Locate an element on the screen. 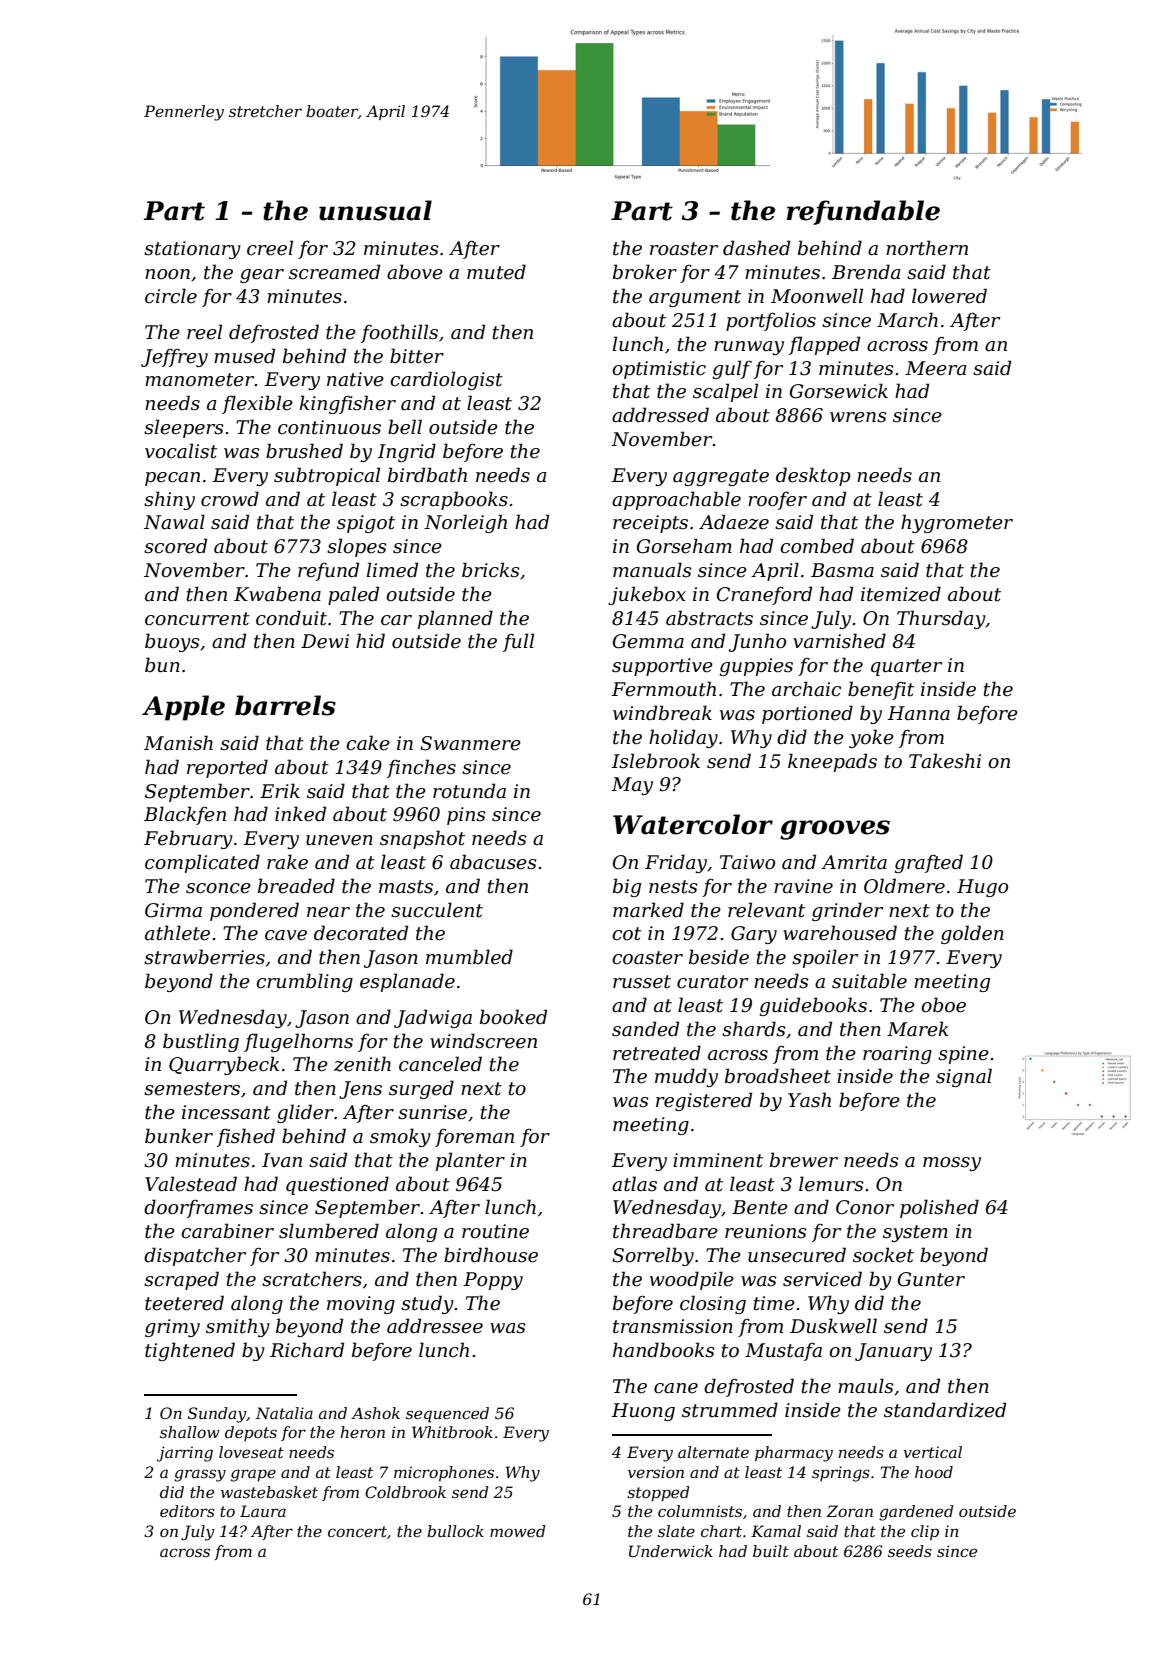  Amrita is located at coordinates (854, 862).
